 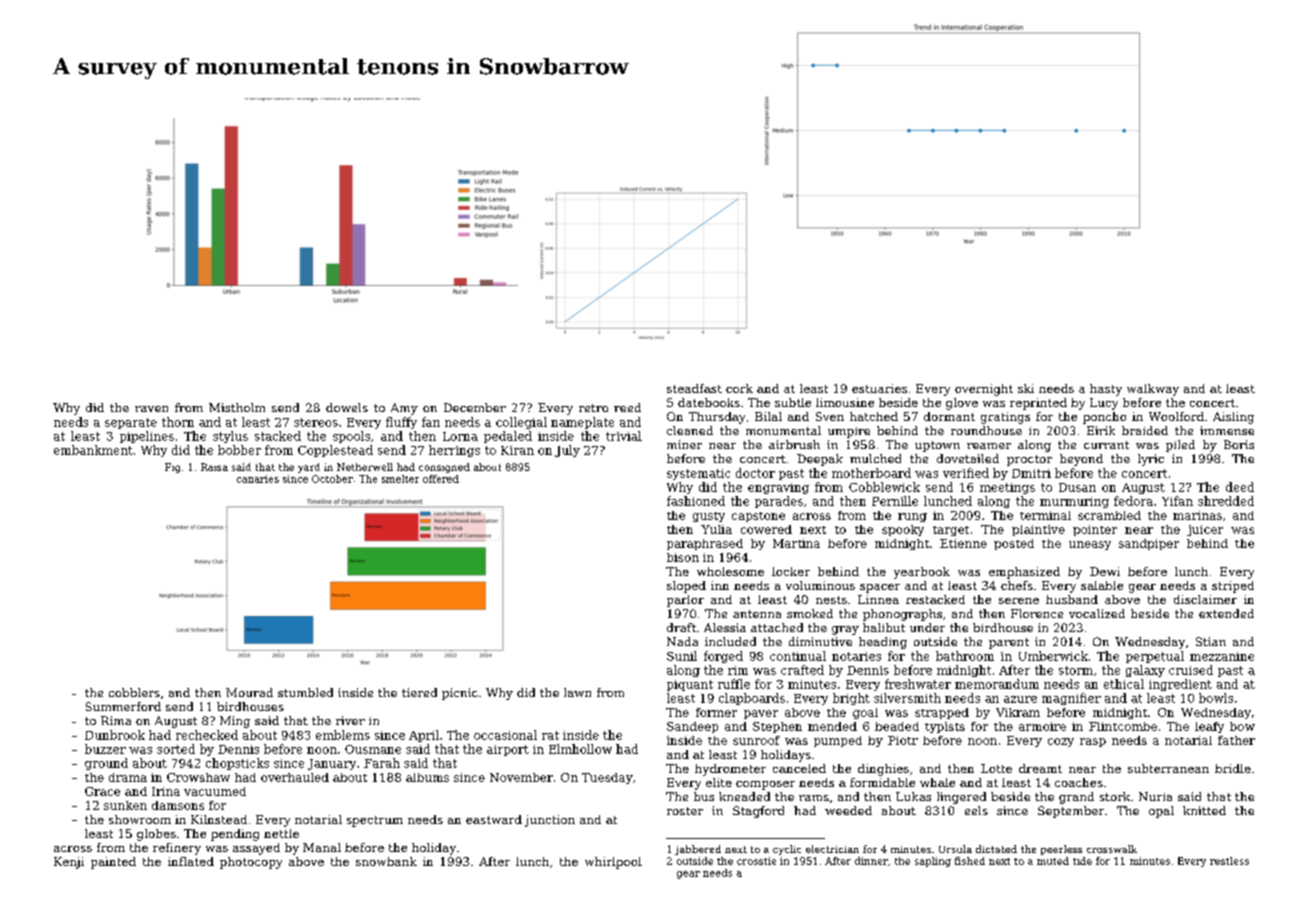 What do you see at coordinates (322, 847) in the document?
I see `Manal` at bounding box center [322, 847].
